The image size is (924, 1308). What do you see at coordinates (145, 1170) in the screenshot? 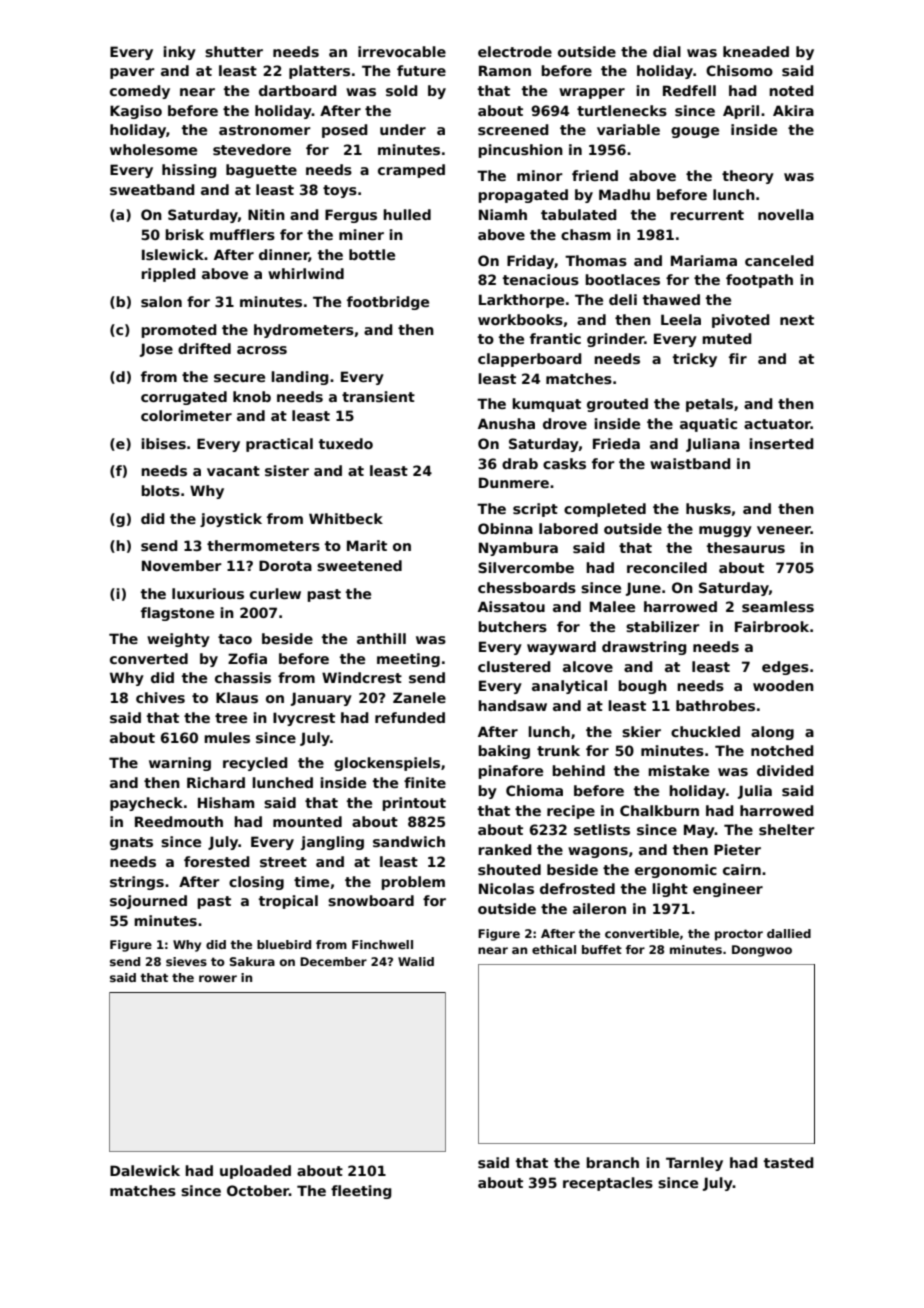
I see `Dalewick` at bounding box center [145, 1170].
